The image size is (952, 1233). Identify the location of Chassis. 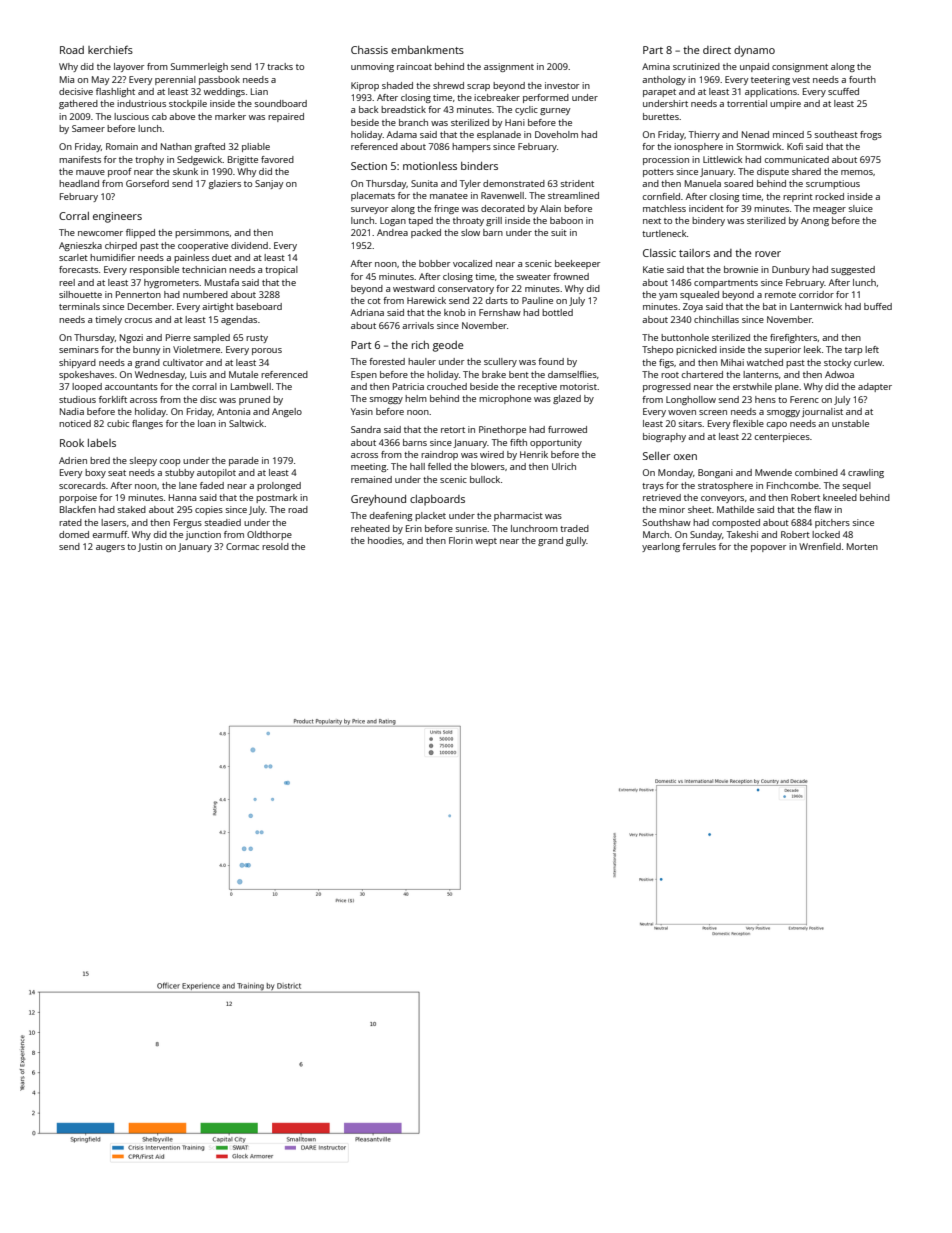
(369, 50).
